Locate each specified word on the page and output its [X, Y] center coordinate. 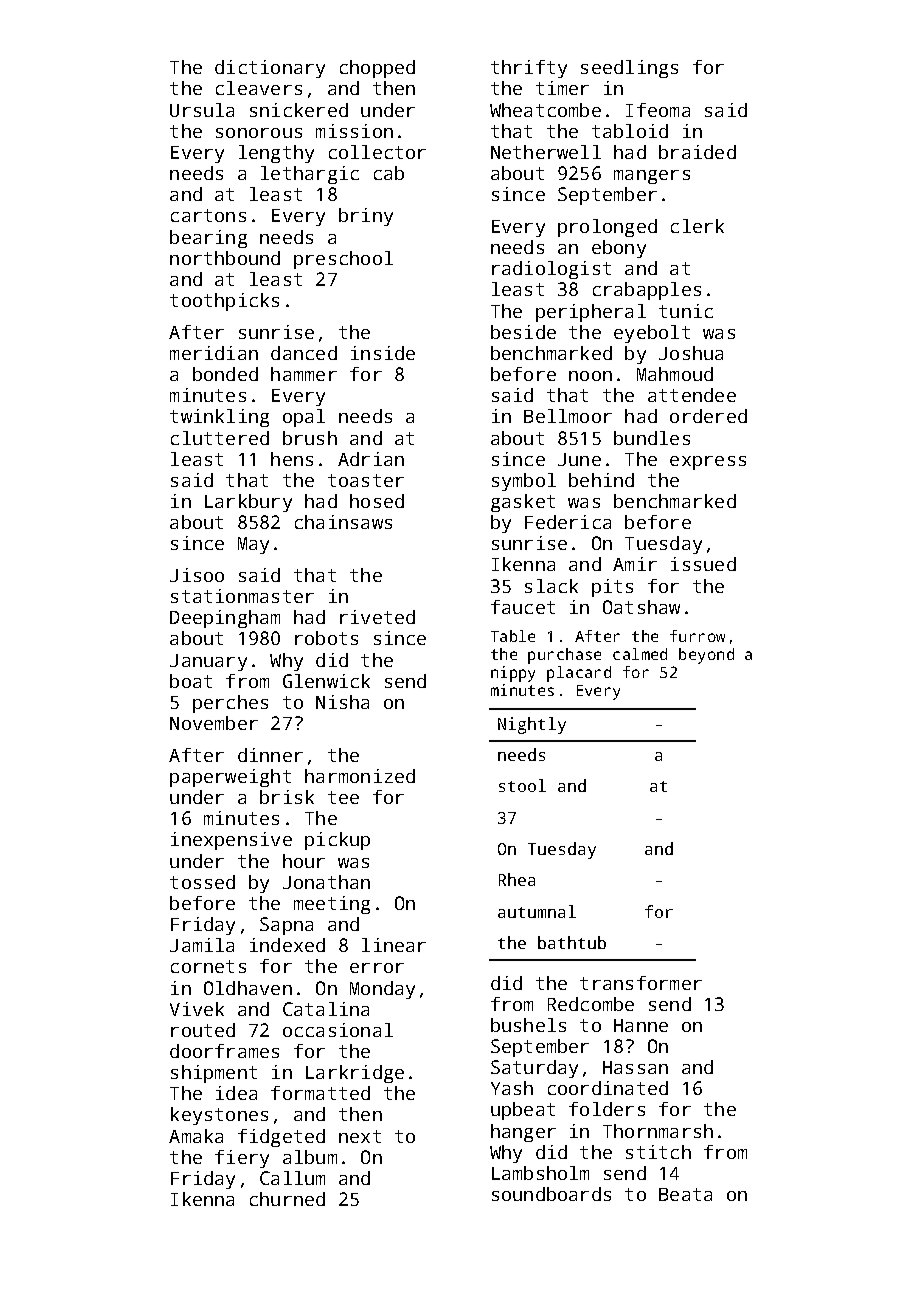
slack [551, 586]
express [708, 463]
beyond [706, 656]
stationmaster [242, 596]
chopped [377, 69]
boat [191, 681]
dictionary [270, 69]
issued [703, 564]
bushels [528, 1025]
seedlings [629, 69]
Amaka [196, 1136]
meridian [214, 353]
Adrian [371, 459]
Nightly [532, 725]
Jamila [202, 945]
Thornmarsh [658, 1131]
